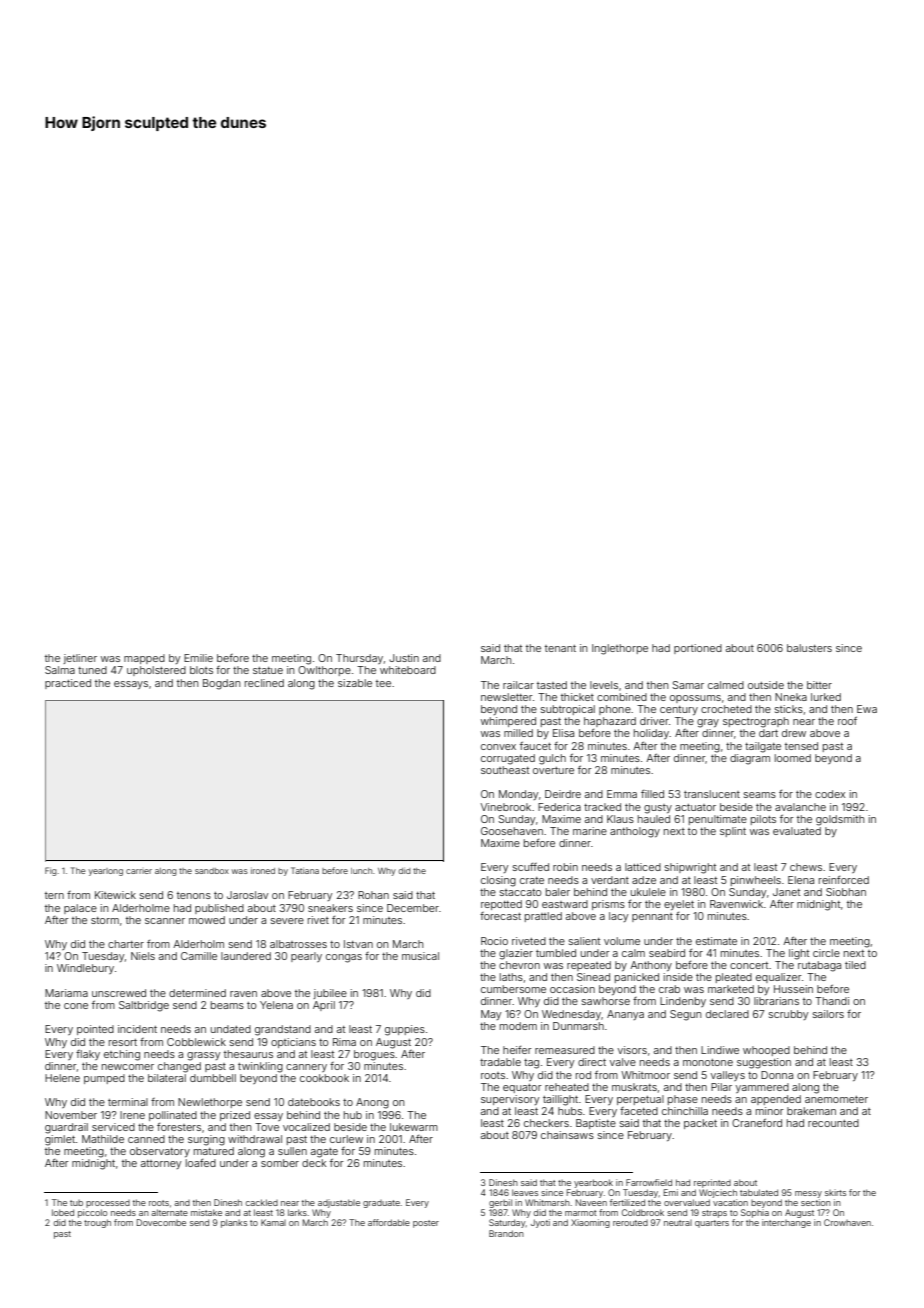 This document has height=1308, width=924. I want to click on attorney, so click(161, 1164).
